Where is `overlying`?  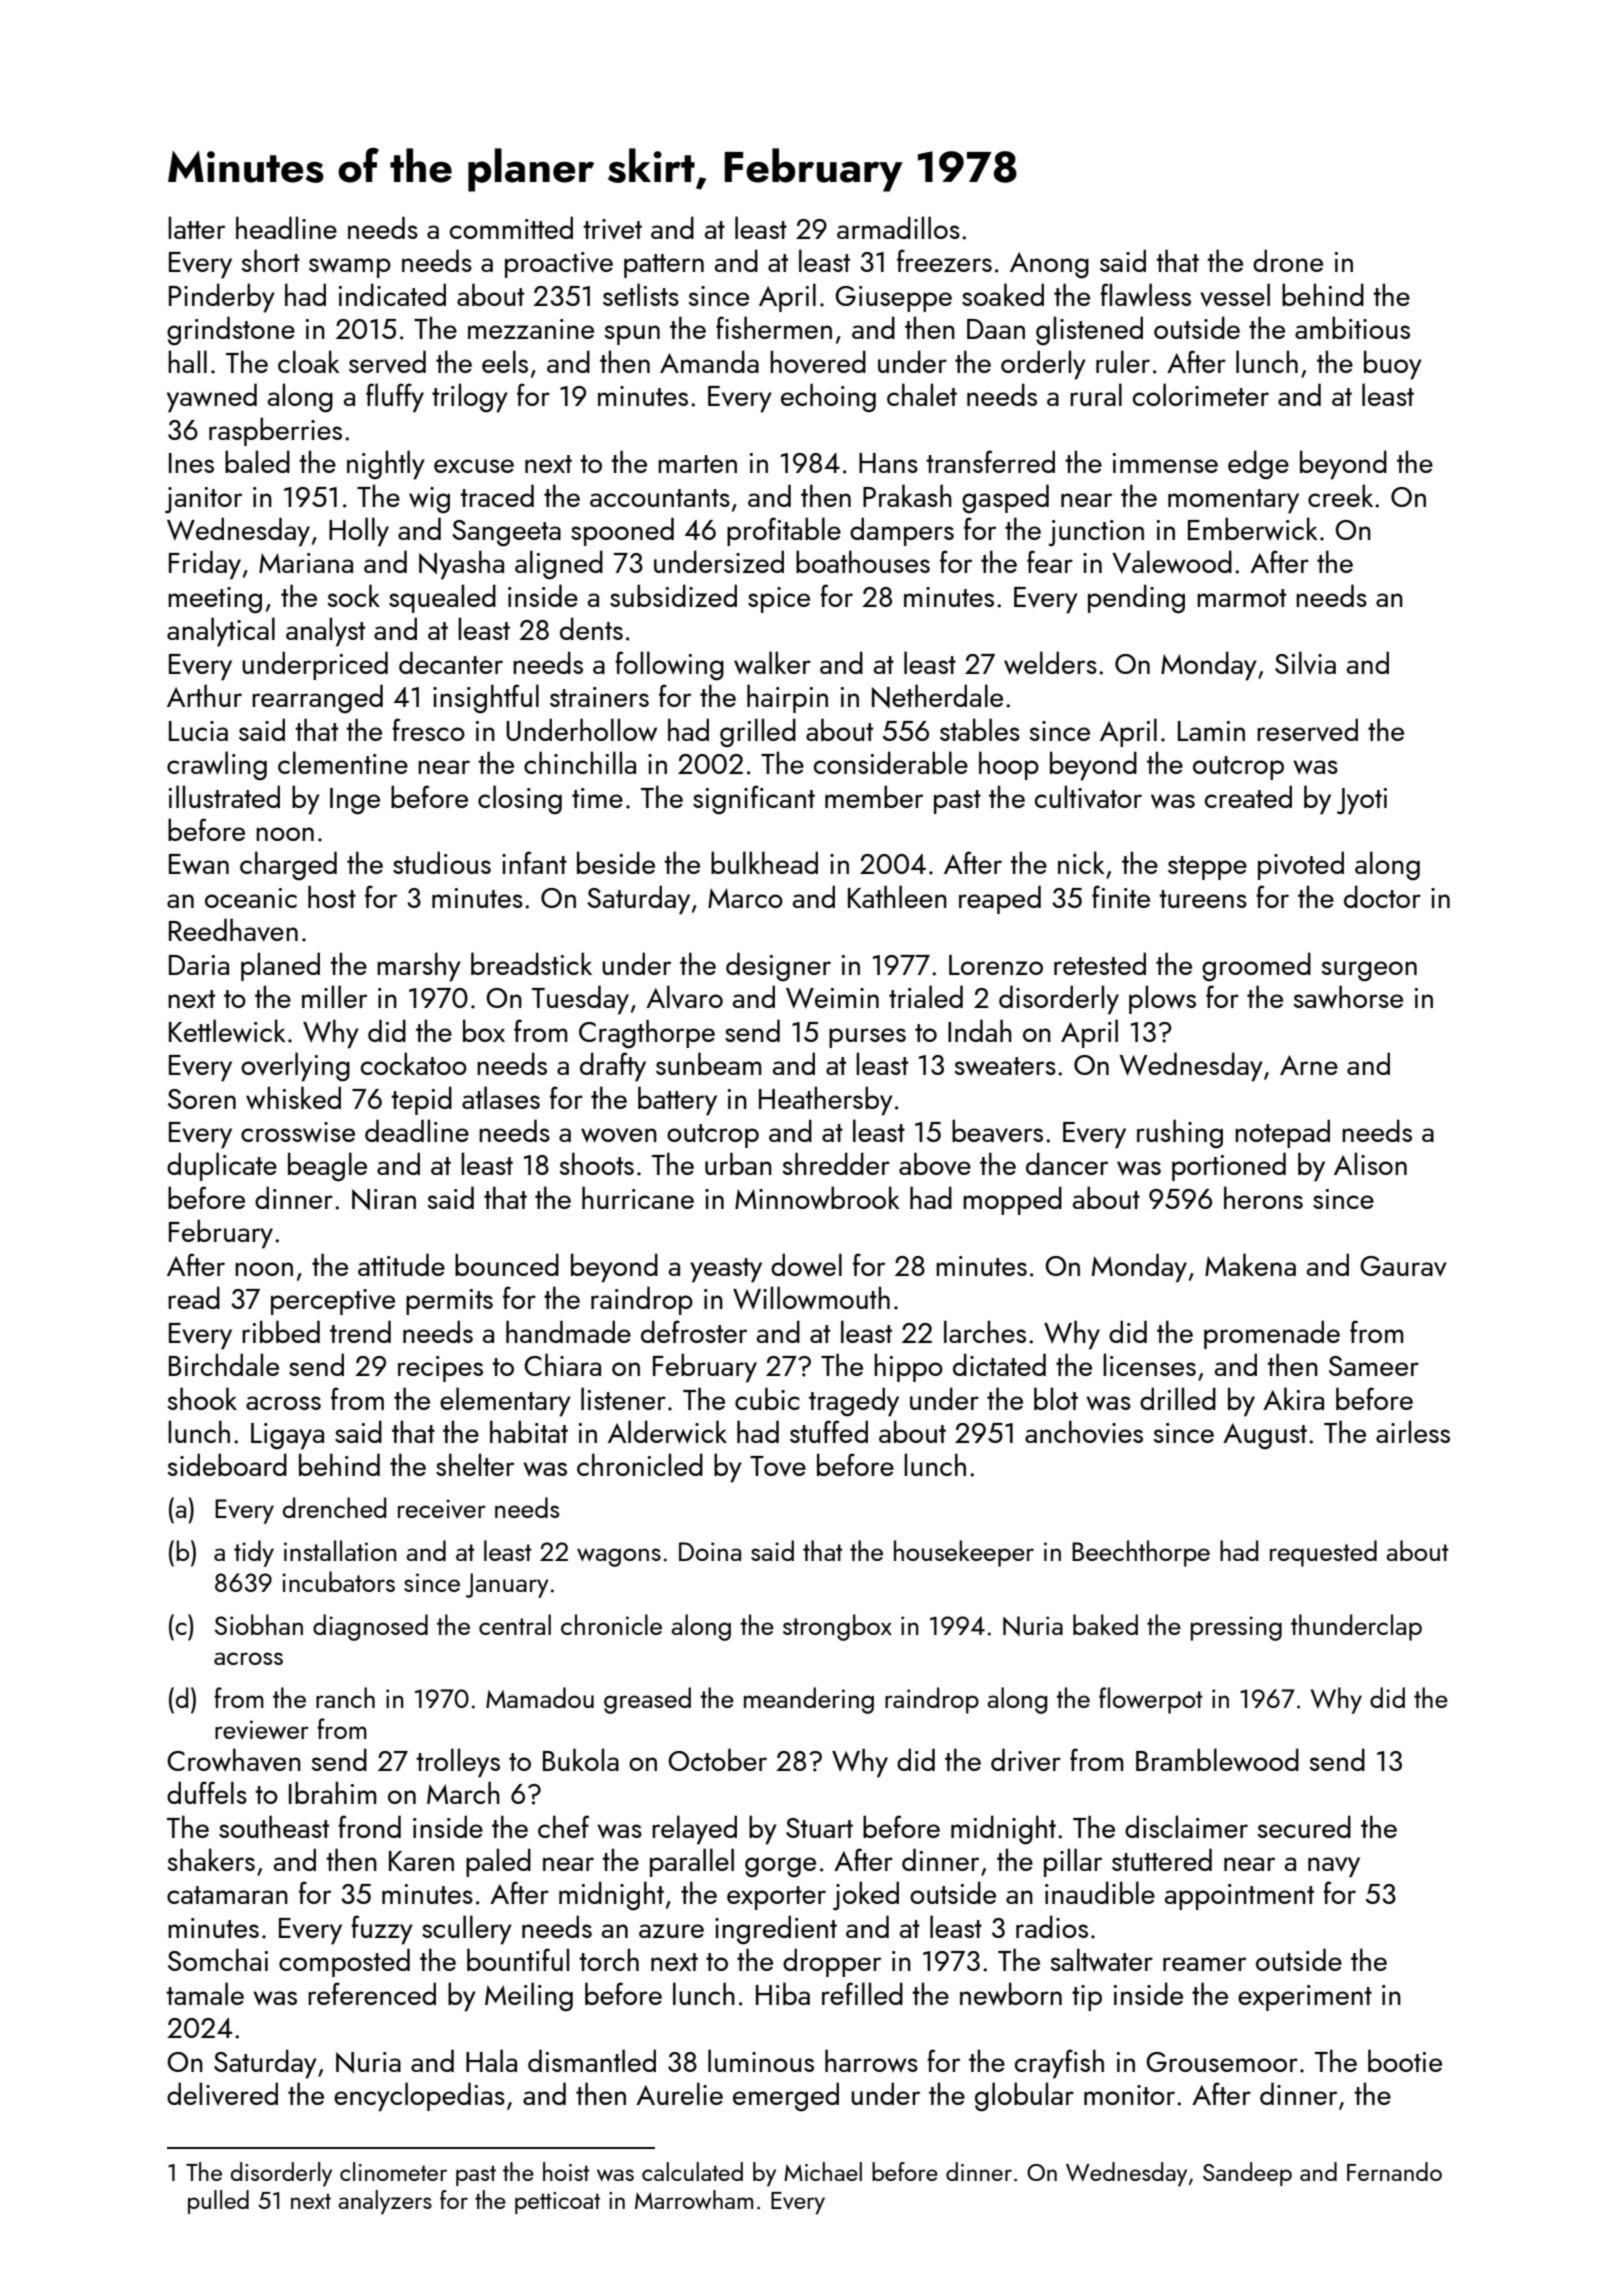
overlying is located at coordinates (295, 1067).
